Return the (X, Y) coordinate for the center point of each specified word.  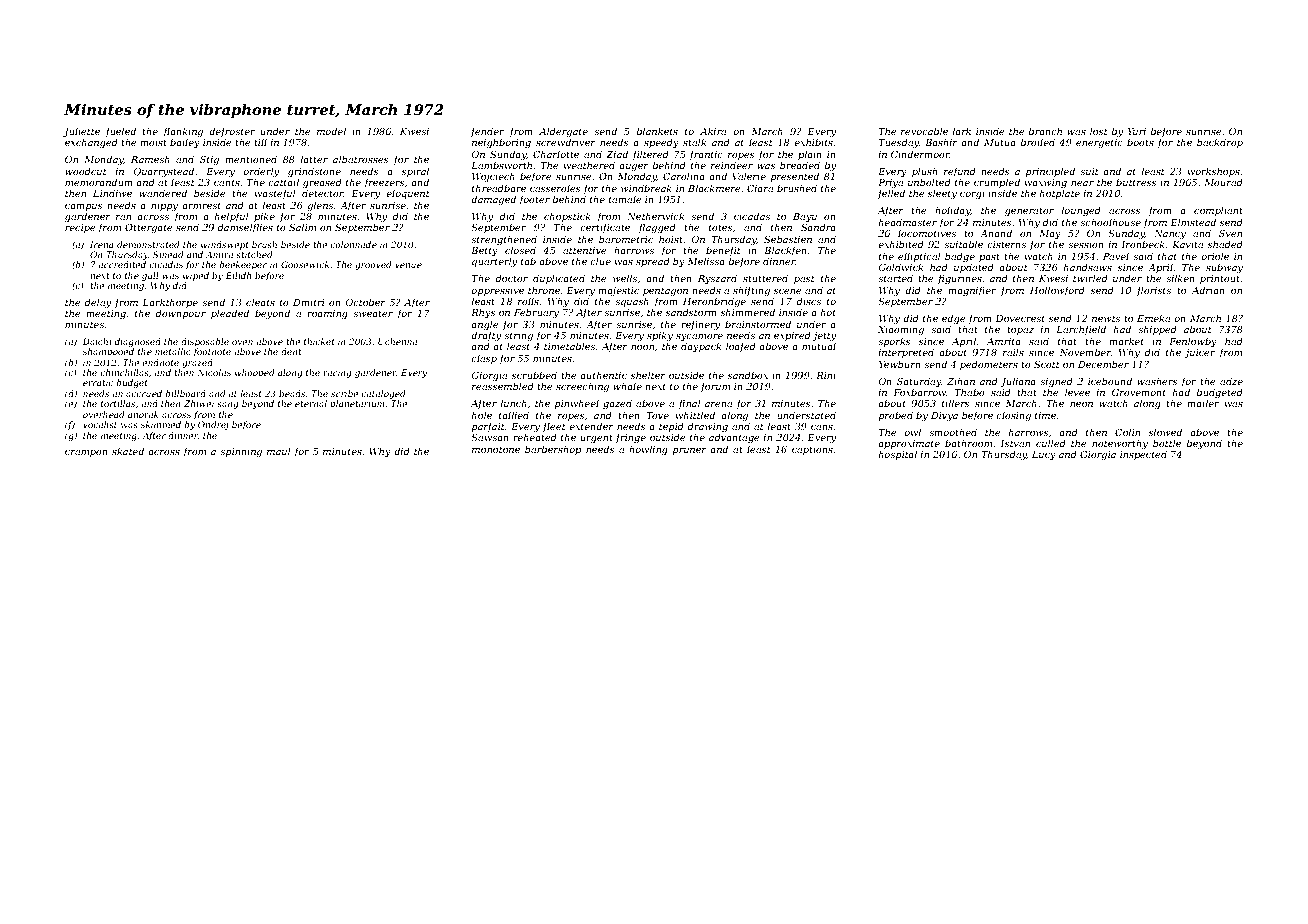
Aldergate (563, 132)
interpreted (906, 353)
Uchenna (397, 341)
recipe (80, 228)
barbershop (553, 450)
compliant (1218, 211)
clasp (484, 359)
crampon (86, 453)
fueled (120, 132)
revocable (924, 131)
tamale (625, 199)
